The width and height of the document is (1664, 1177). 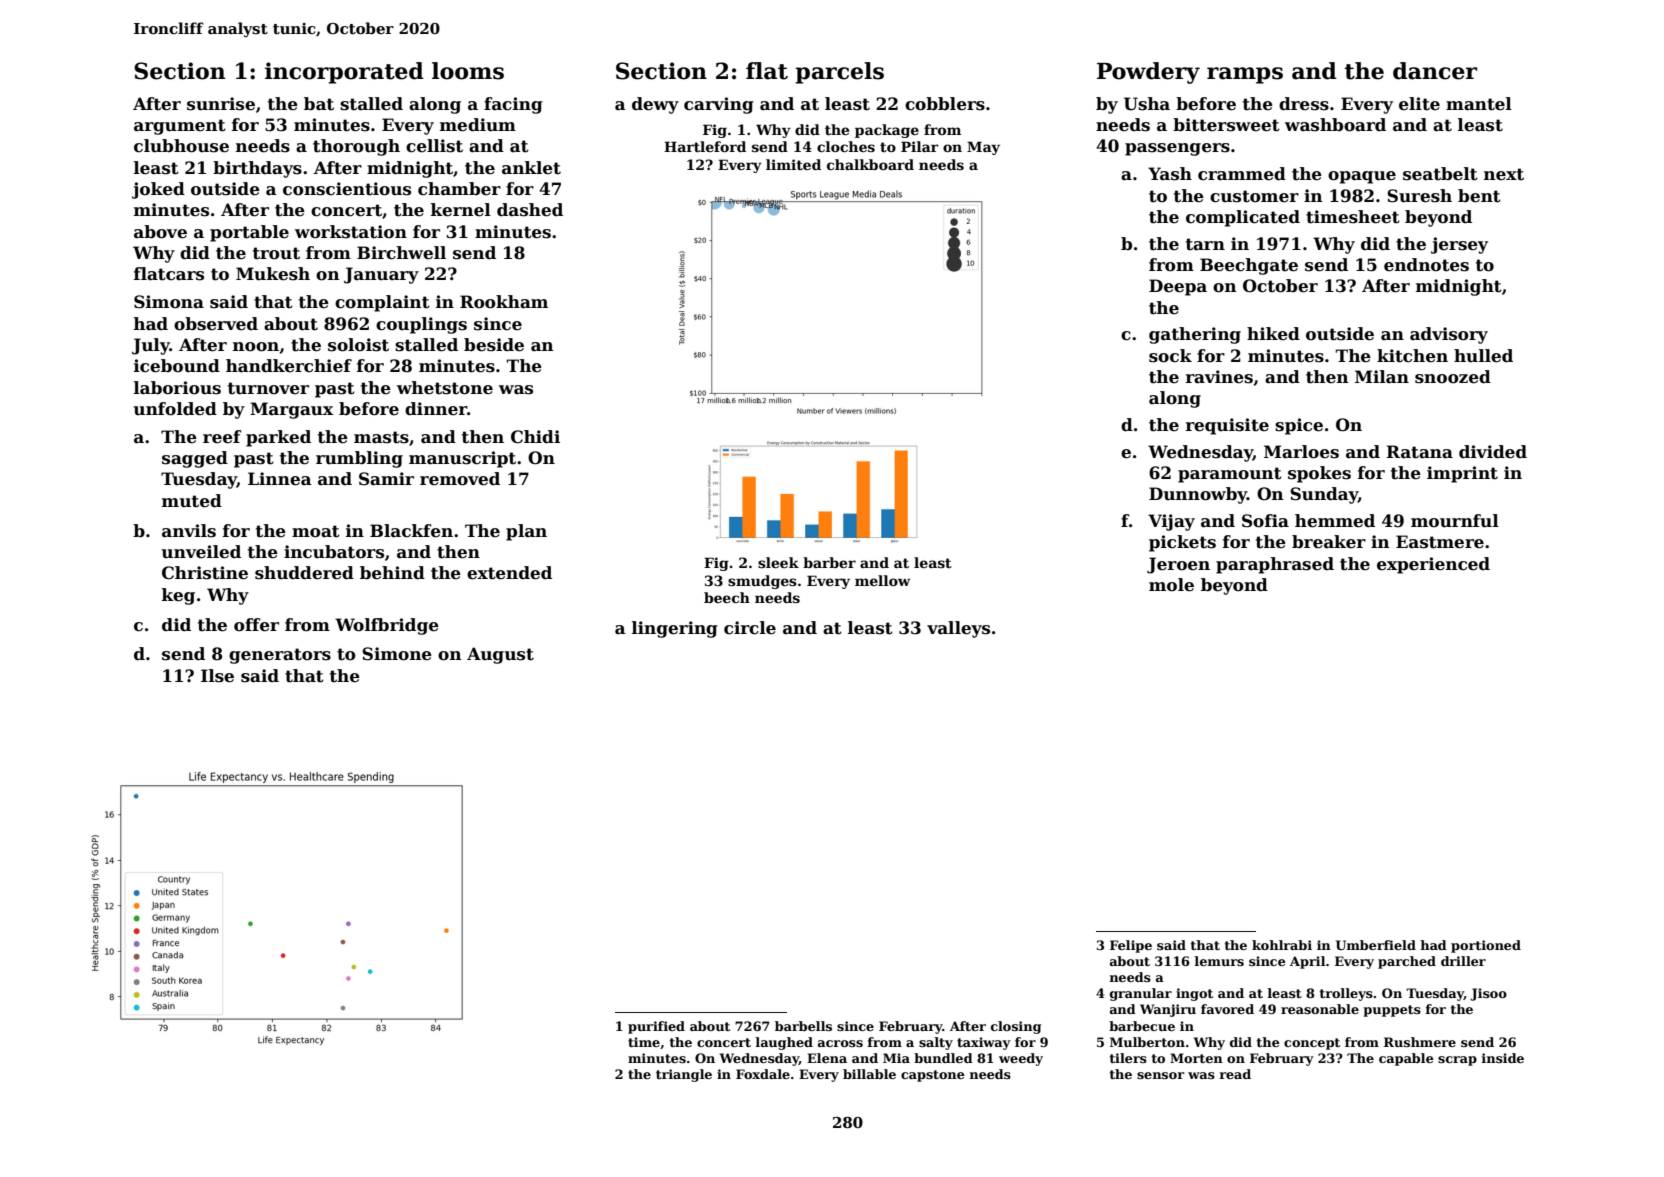 I want to click on cobblers, so click(x=945, y=104).
